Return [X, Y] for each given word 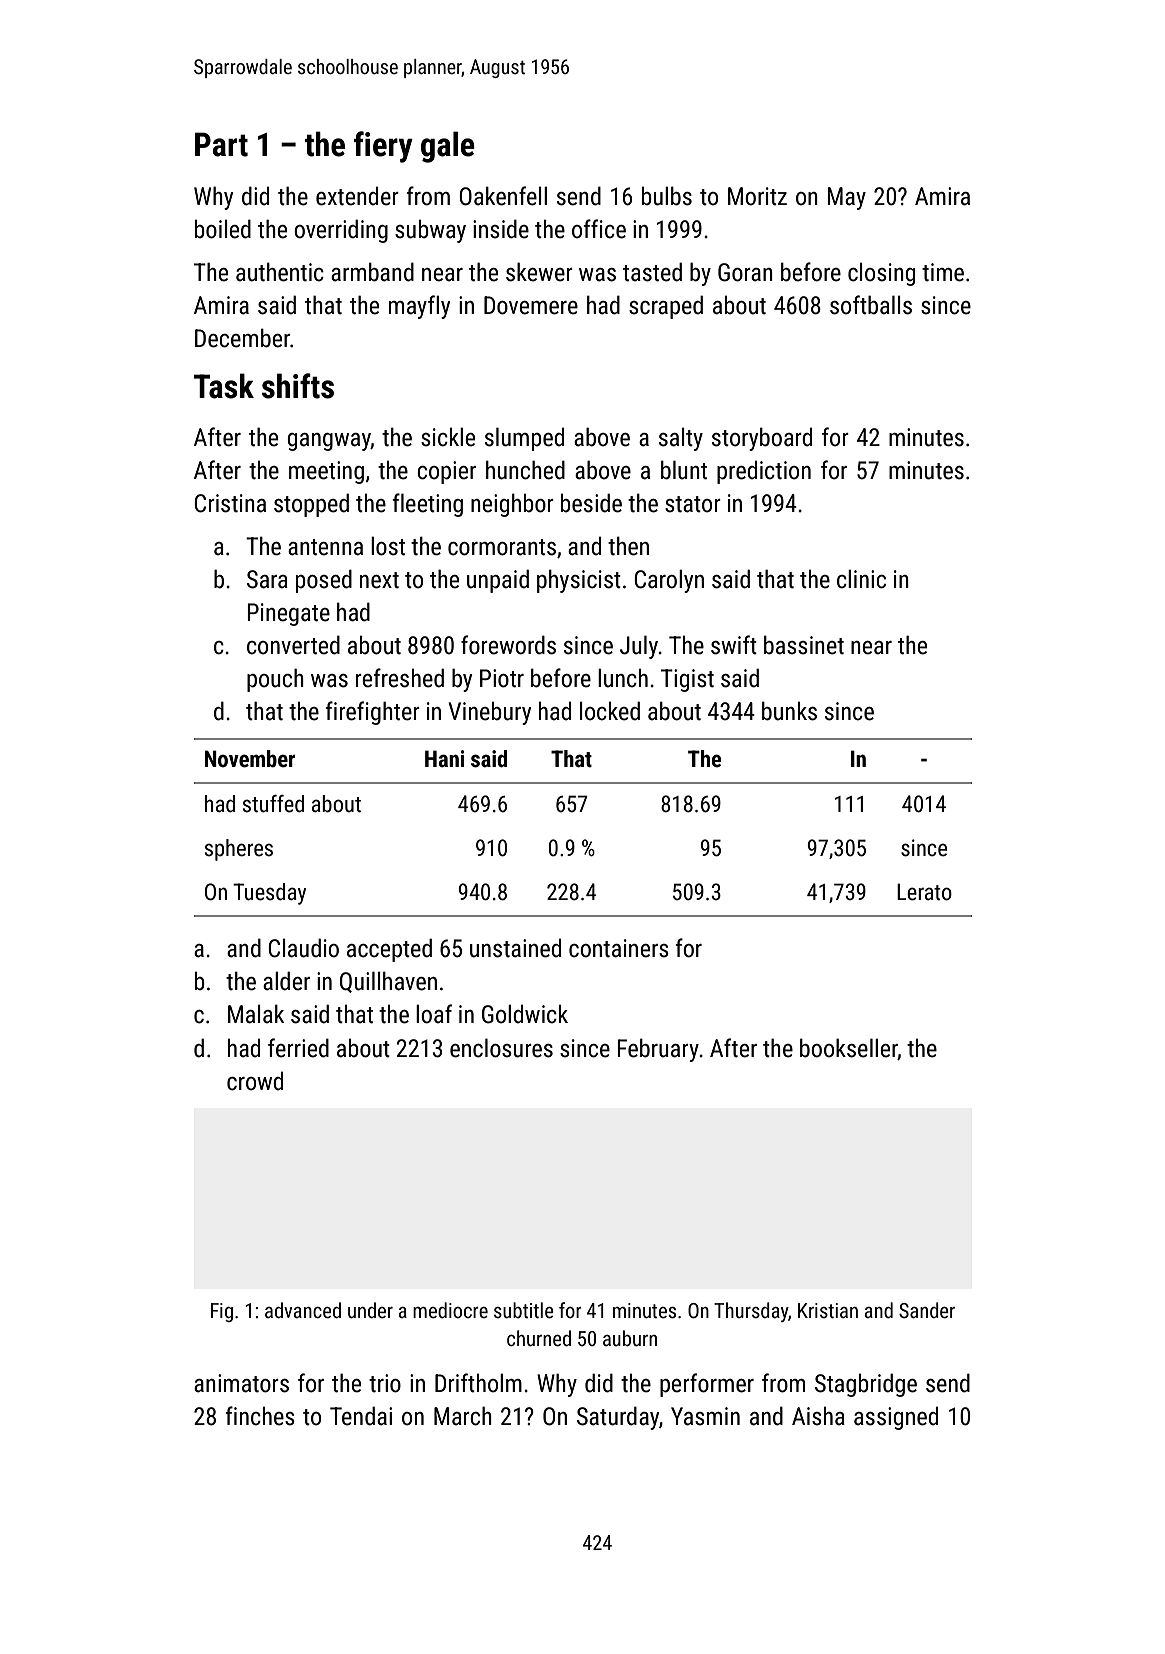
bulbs [667, 196]
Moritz [757, 196]
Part [221, 144]
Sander [927, 1310]
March [463, 1416]
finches [260, 1416]
